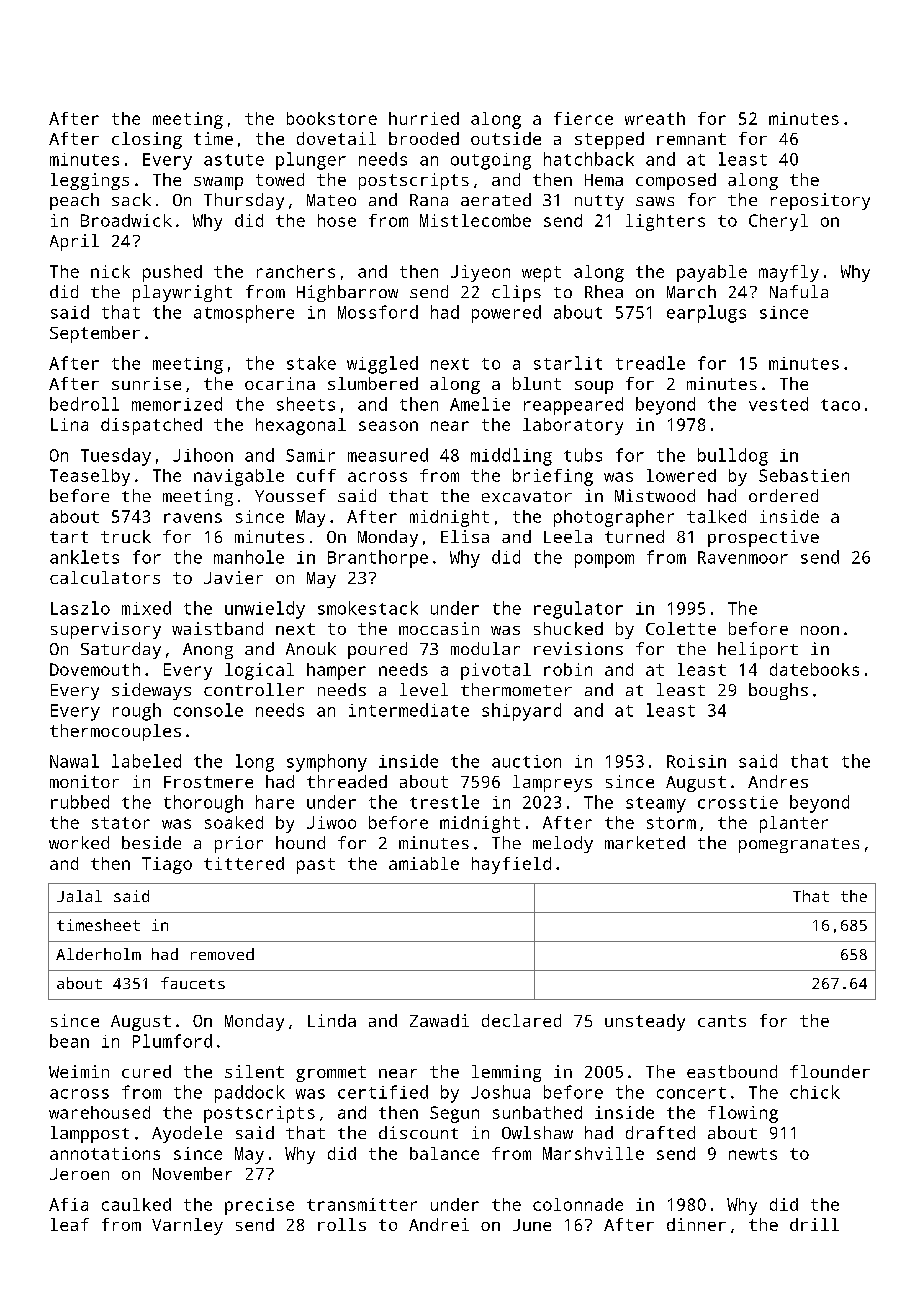 This screenshot has height=1314, width=924. Describe the element at coordinates (74, 242) in the screenshot. I see `April` at that location.
